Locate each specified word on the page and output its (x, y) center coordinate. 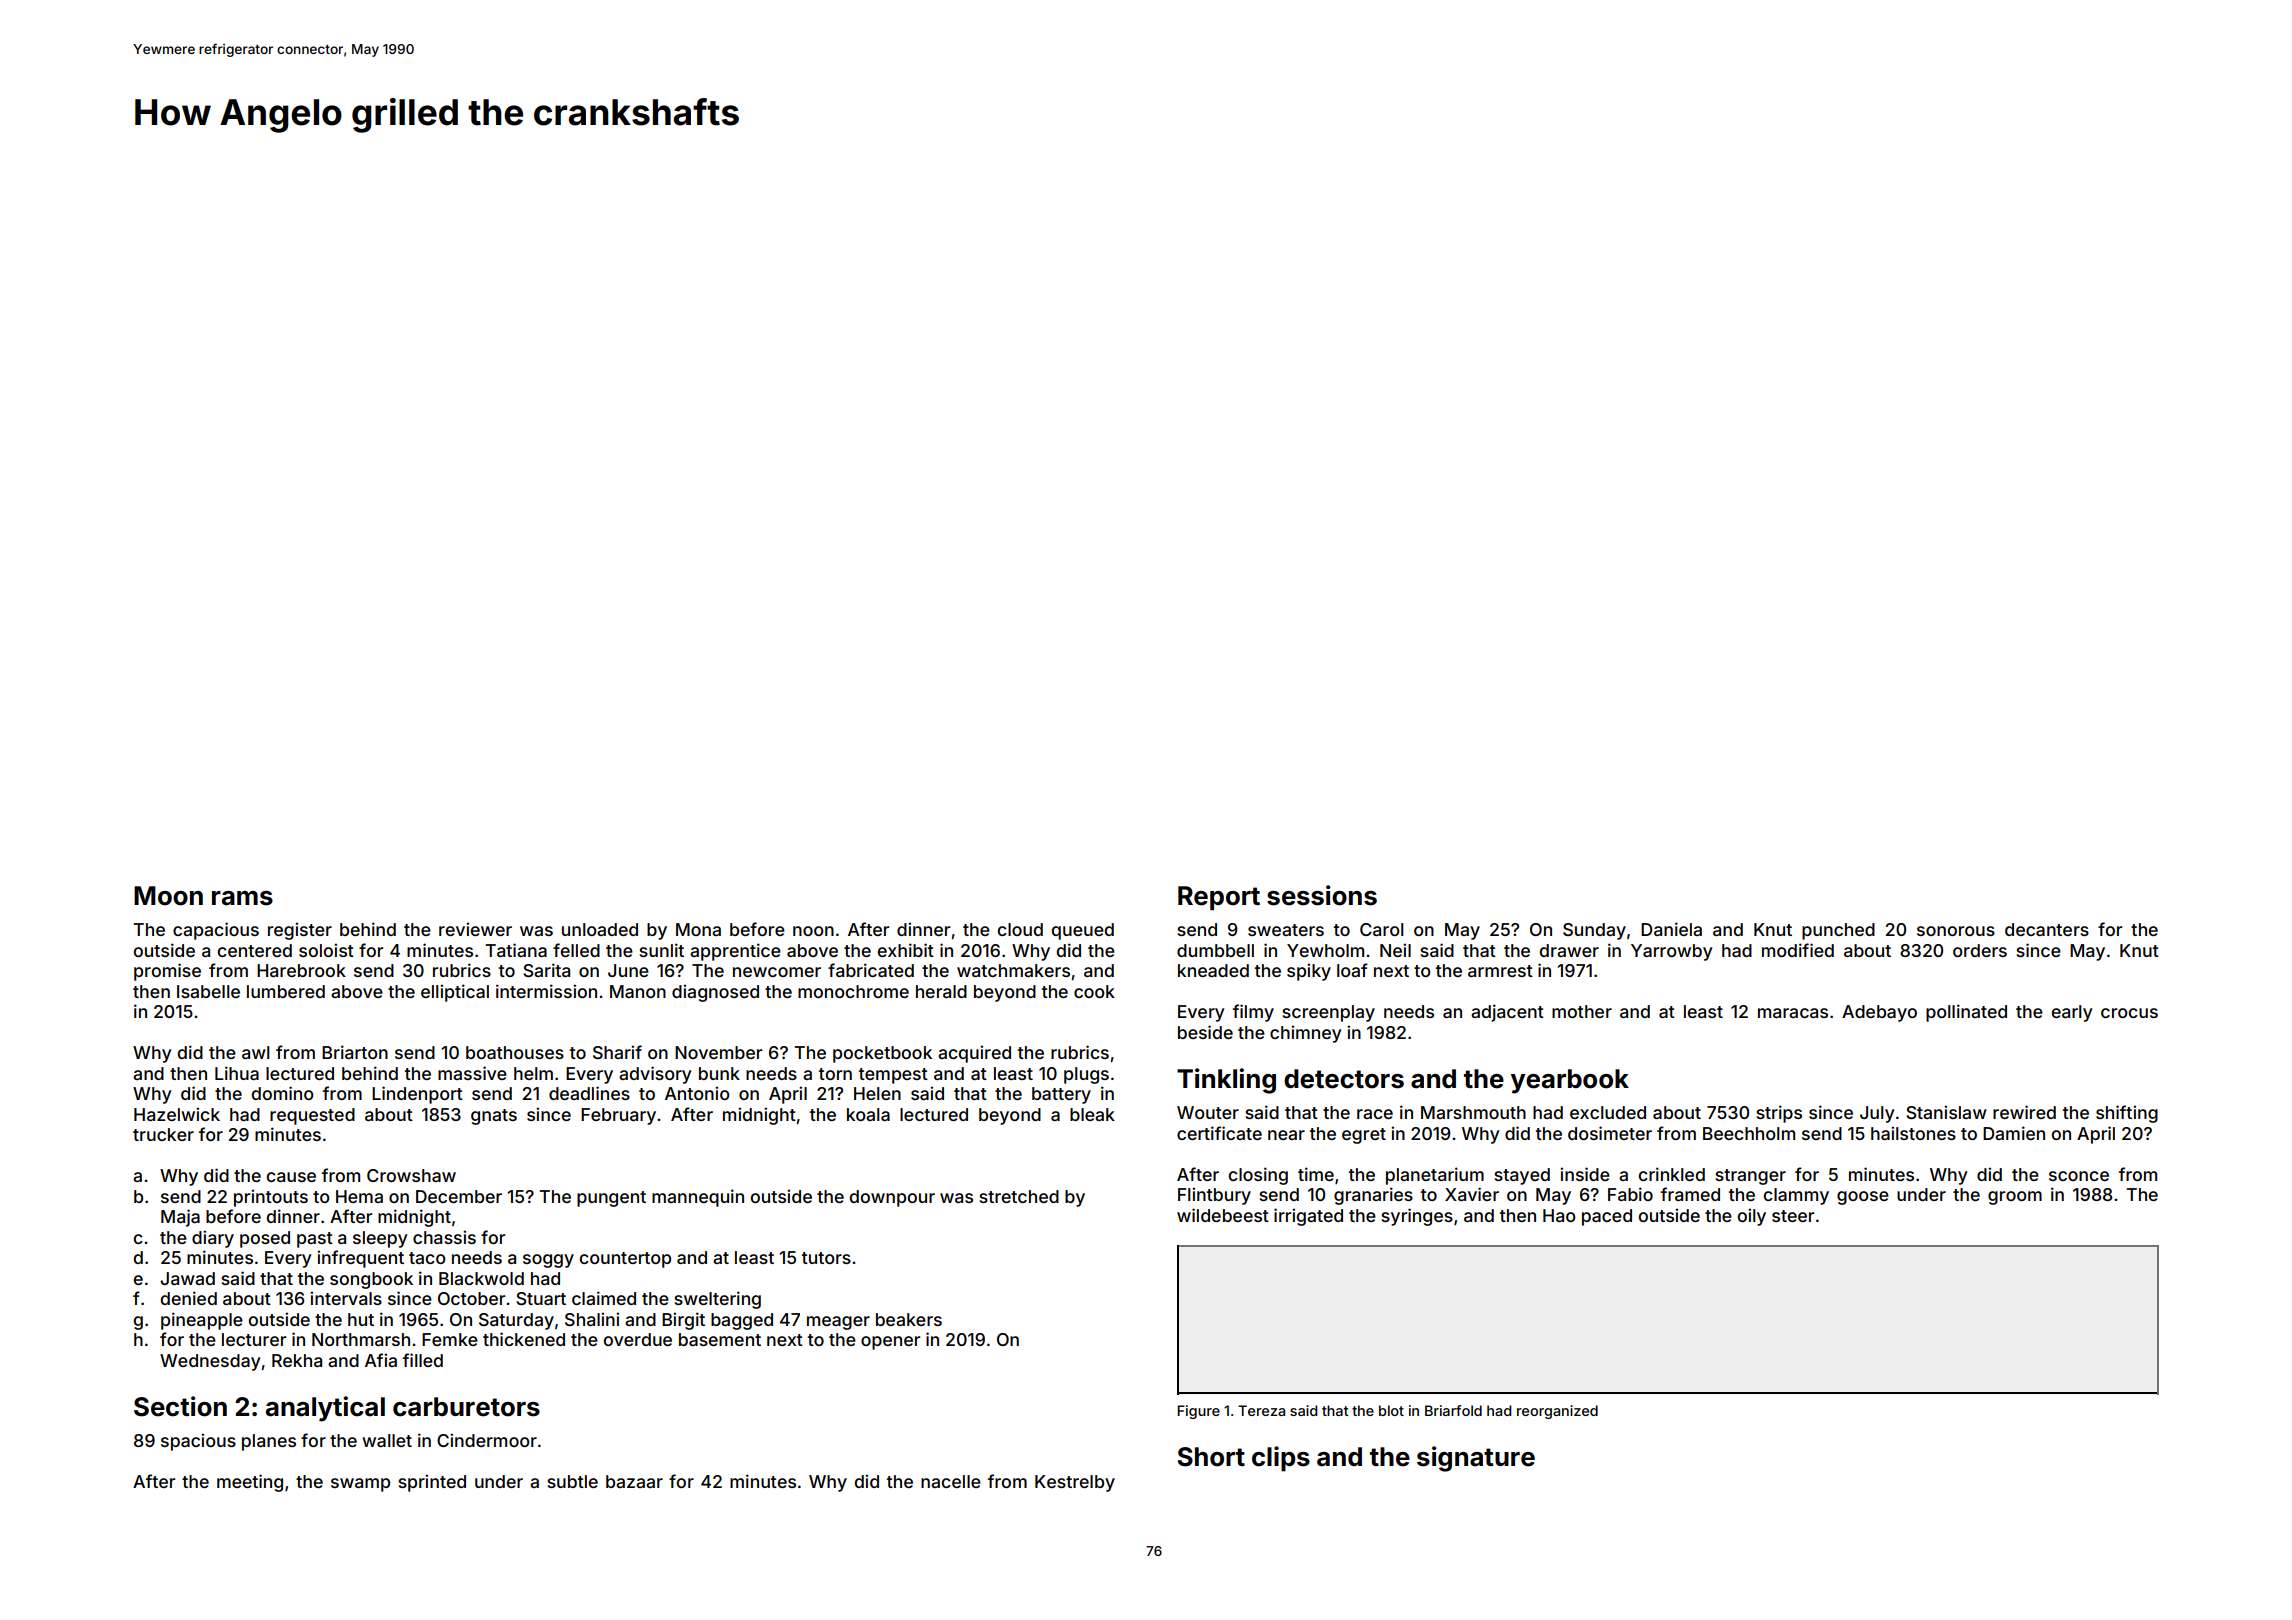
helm (533, 1073)
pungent (611, 1199)
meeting (250, 1483)
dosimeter (1610, 1133)
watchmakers (1013, 970)
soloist (326, 950)
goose (1863, 1198)
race (1375, 1114)
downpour (892, 1198)
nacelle (951, 1481)
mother (1582, 1011)
